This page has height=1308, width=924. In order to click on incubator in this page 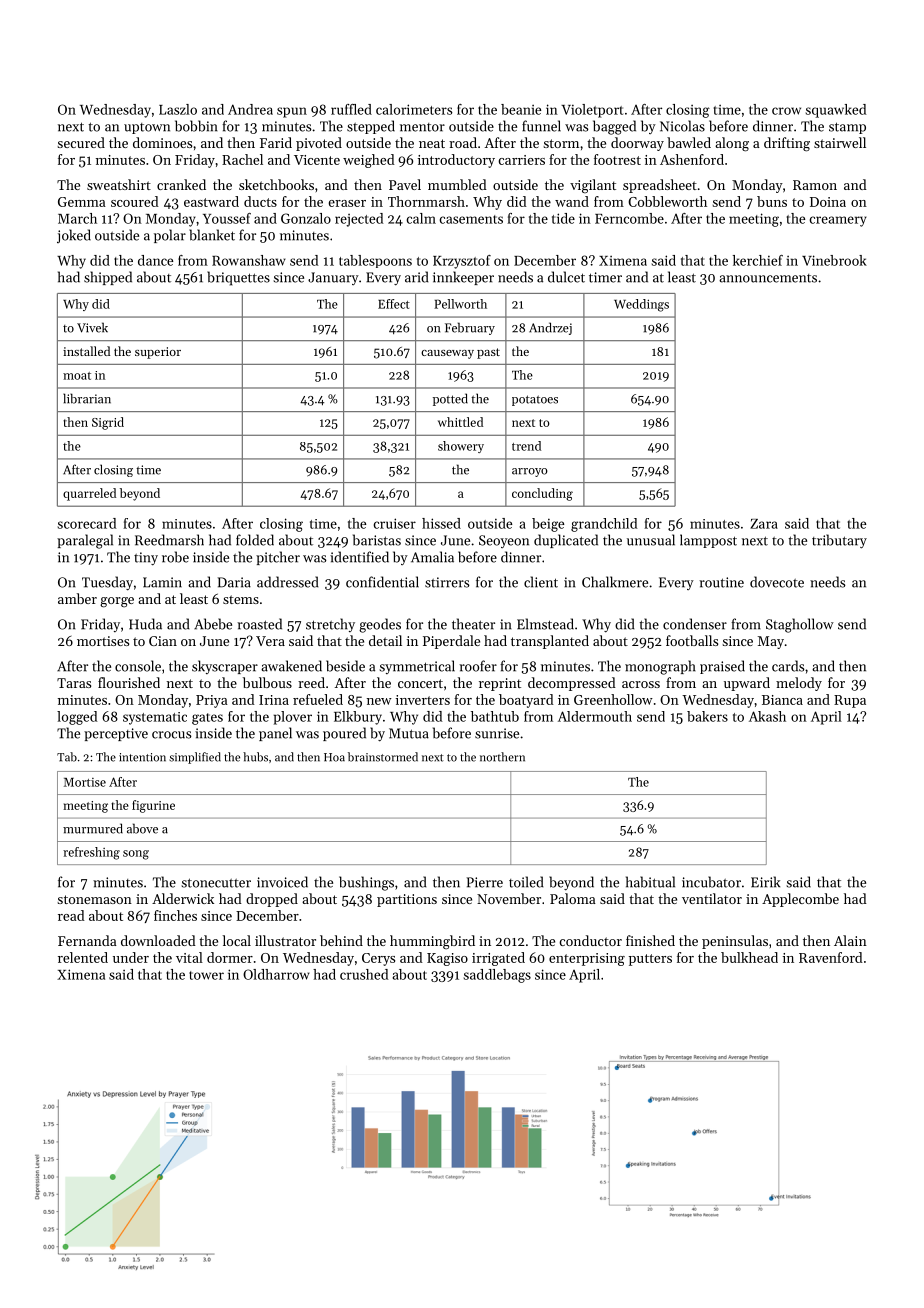, I will do `click(711, 882)`.
